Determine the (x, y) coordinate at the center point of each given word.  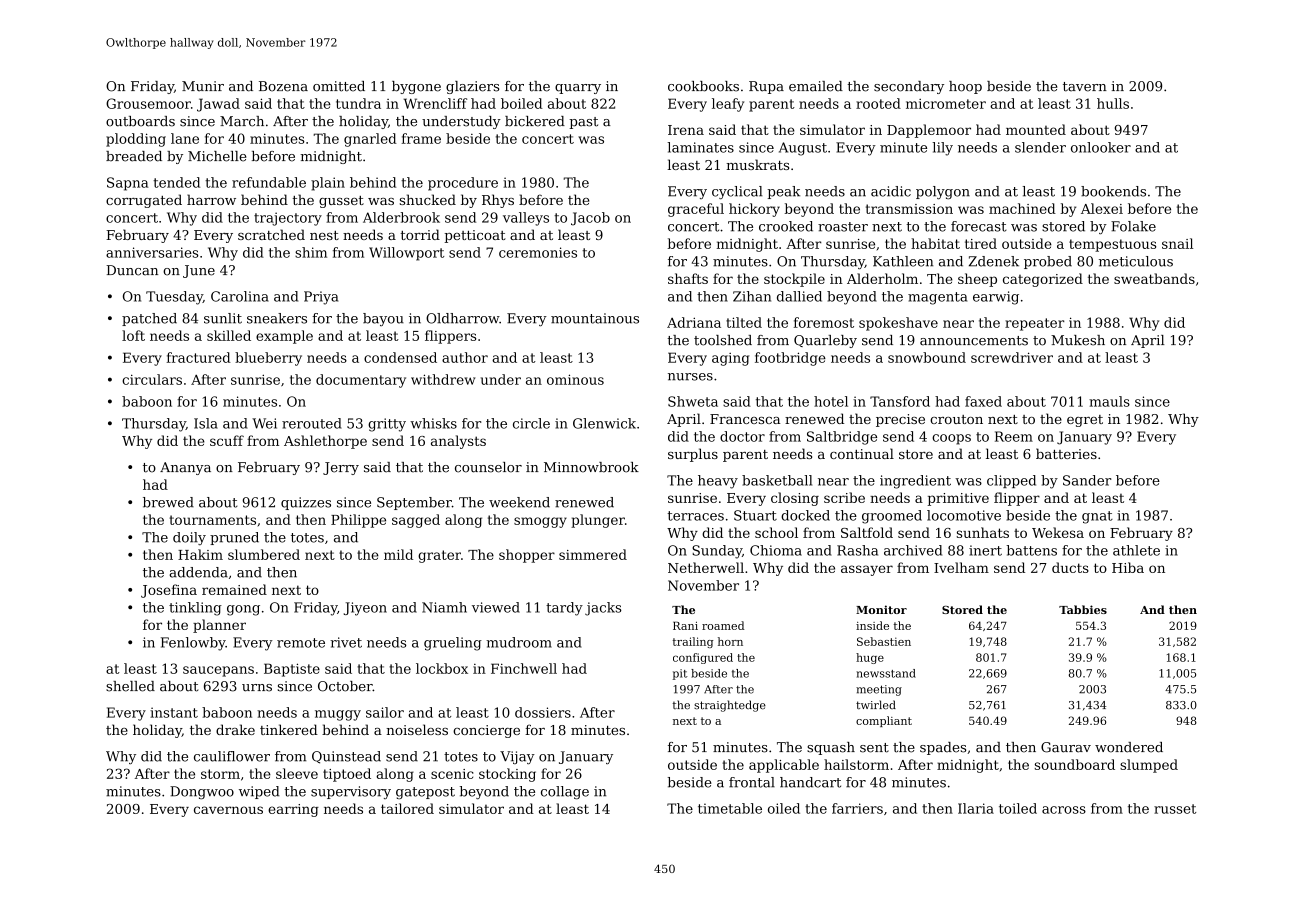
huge (870, 658)
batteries (1066, 453)
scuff (227, 440)
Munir (203, 86)
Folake (1133, 226)
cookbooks (703, 86)
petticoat (475, 236)
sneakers (277, 318)
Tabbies (1083, 609)
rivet (346, 642)
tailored (407, 808)
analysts (458, 442)
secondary (909, 87)
